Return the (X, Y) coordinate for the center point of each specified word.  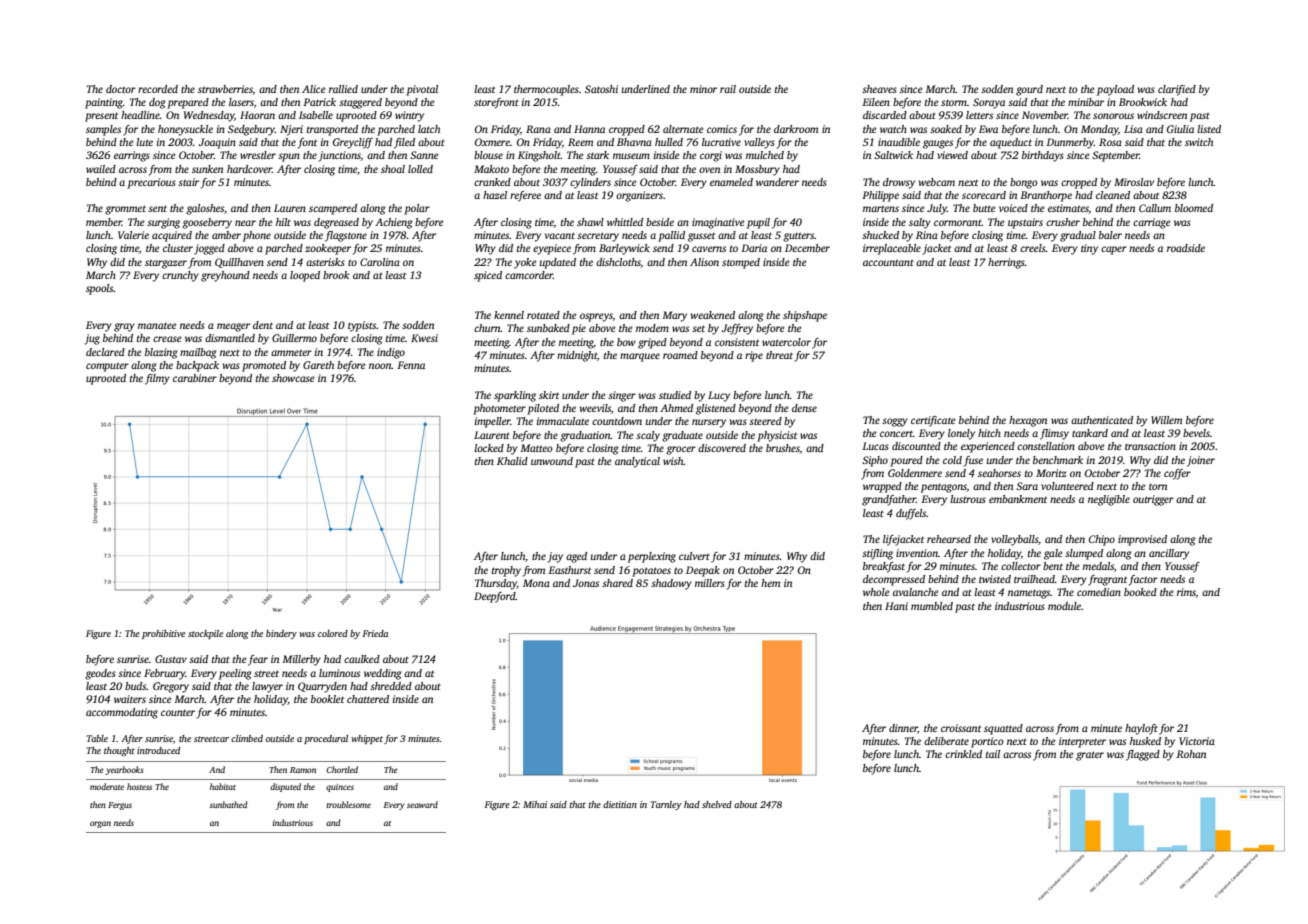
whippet (367, 739)
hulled (669, 142)
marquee (640, 357)
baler (1110, 235)
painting (104, 103)
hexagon (1028, 421)
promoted (264, 366)
